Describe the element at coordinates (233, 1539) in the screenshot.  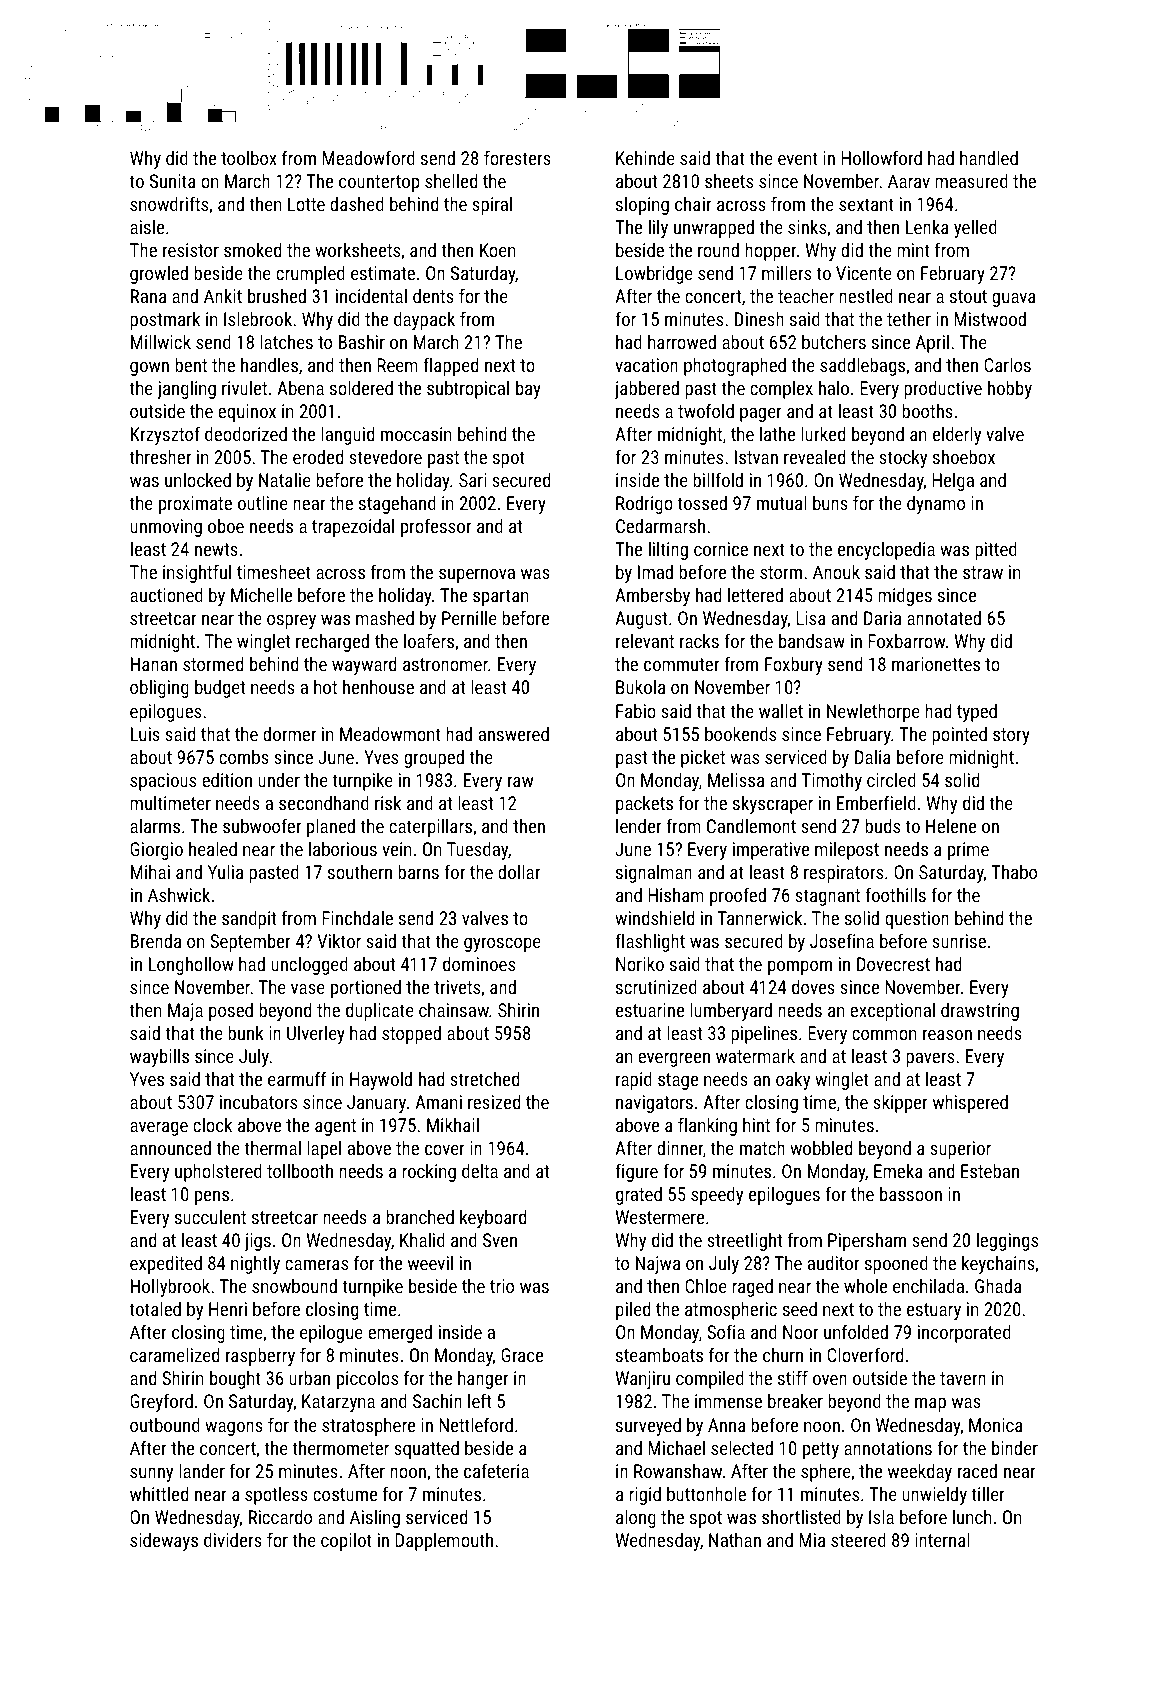
I see `dividers` at that location.
